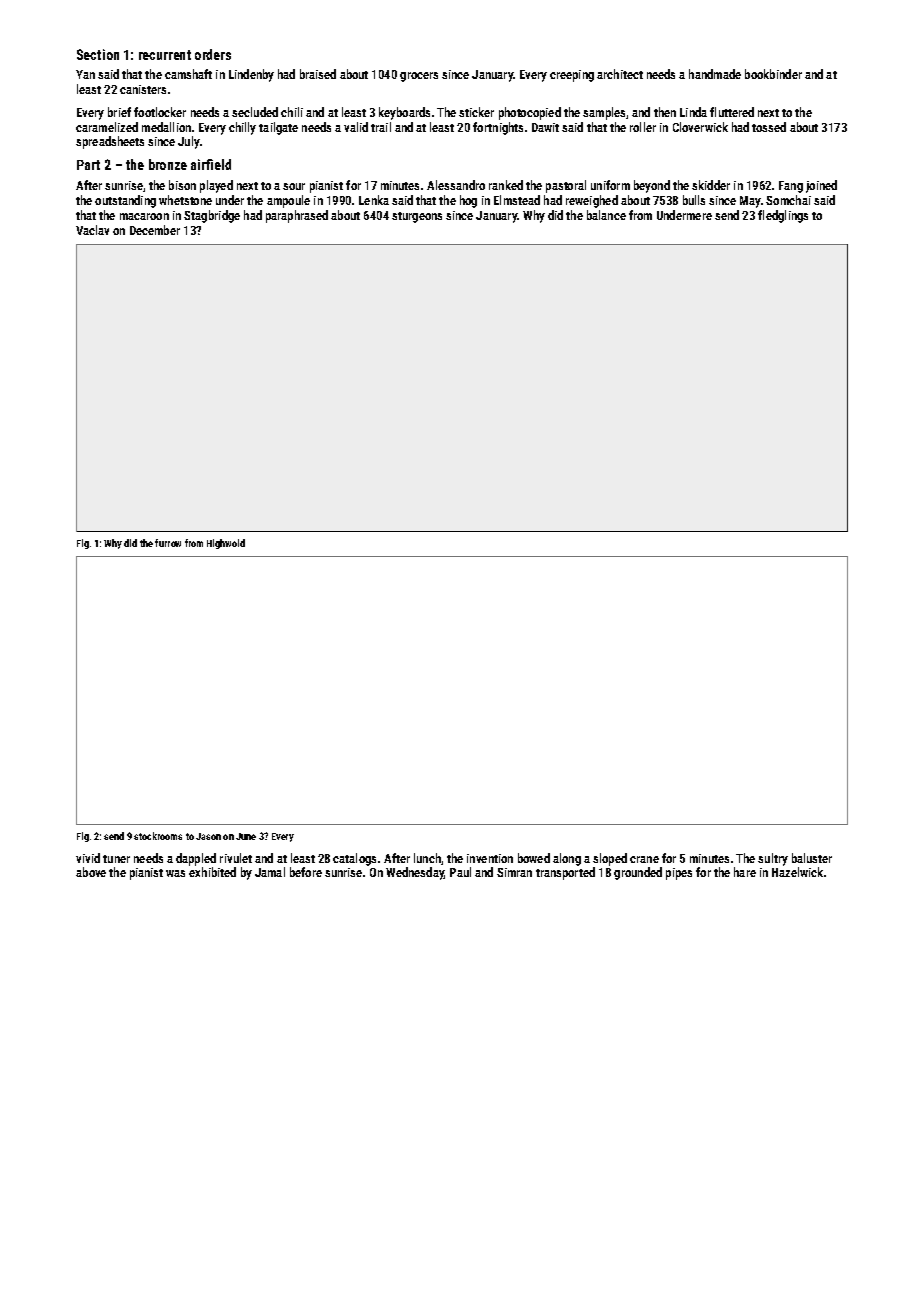 This document has height=1308, width=924. I want to click on furrow, so click(168, 543).
